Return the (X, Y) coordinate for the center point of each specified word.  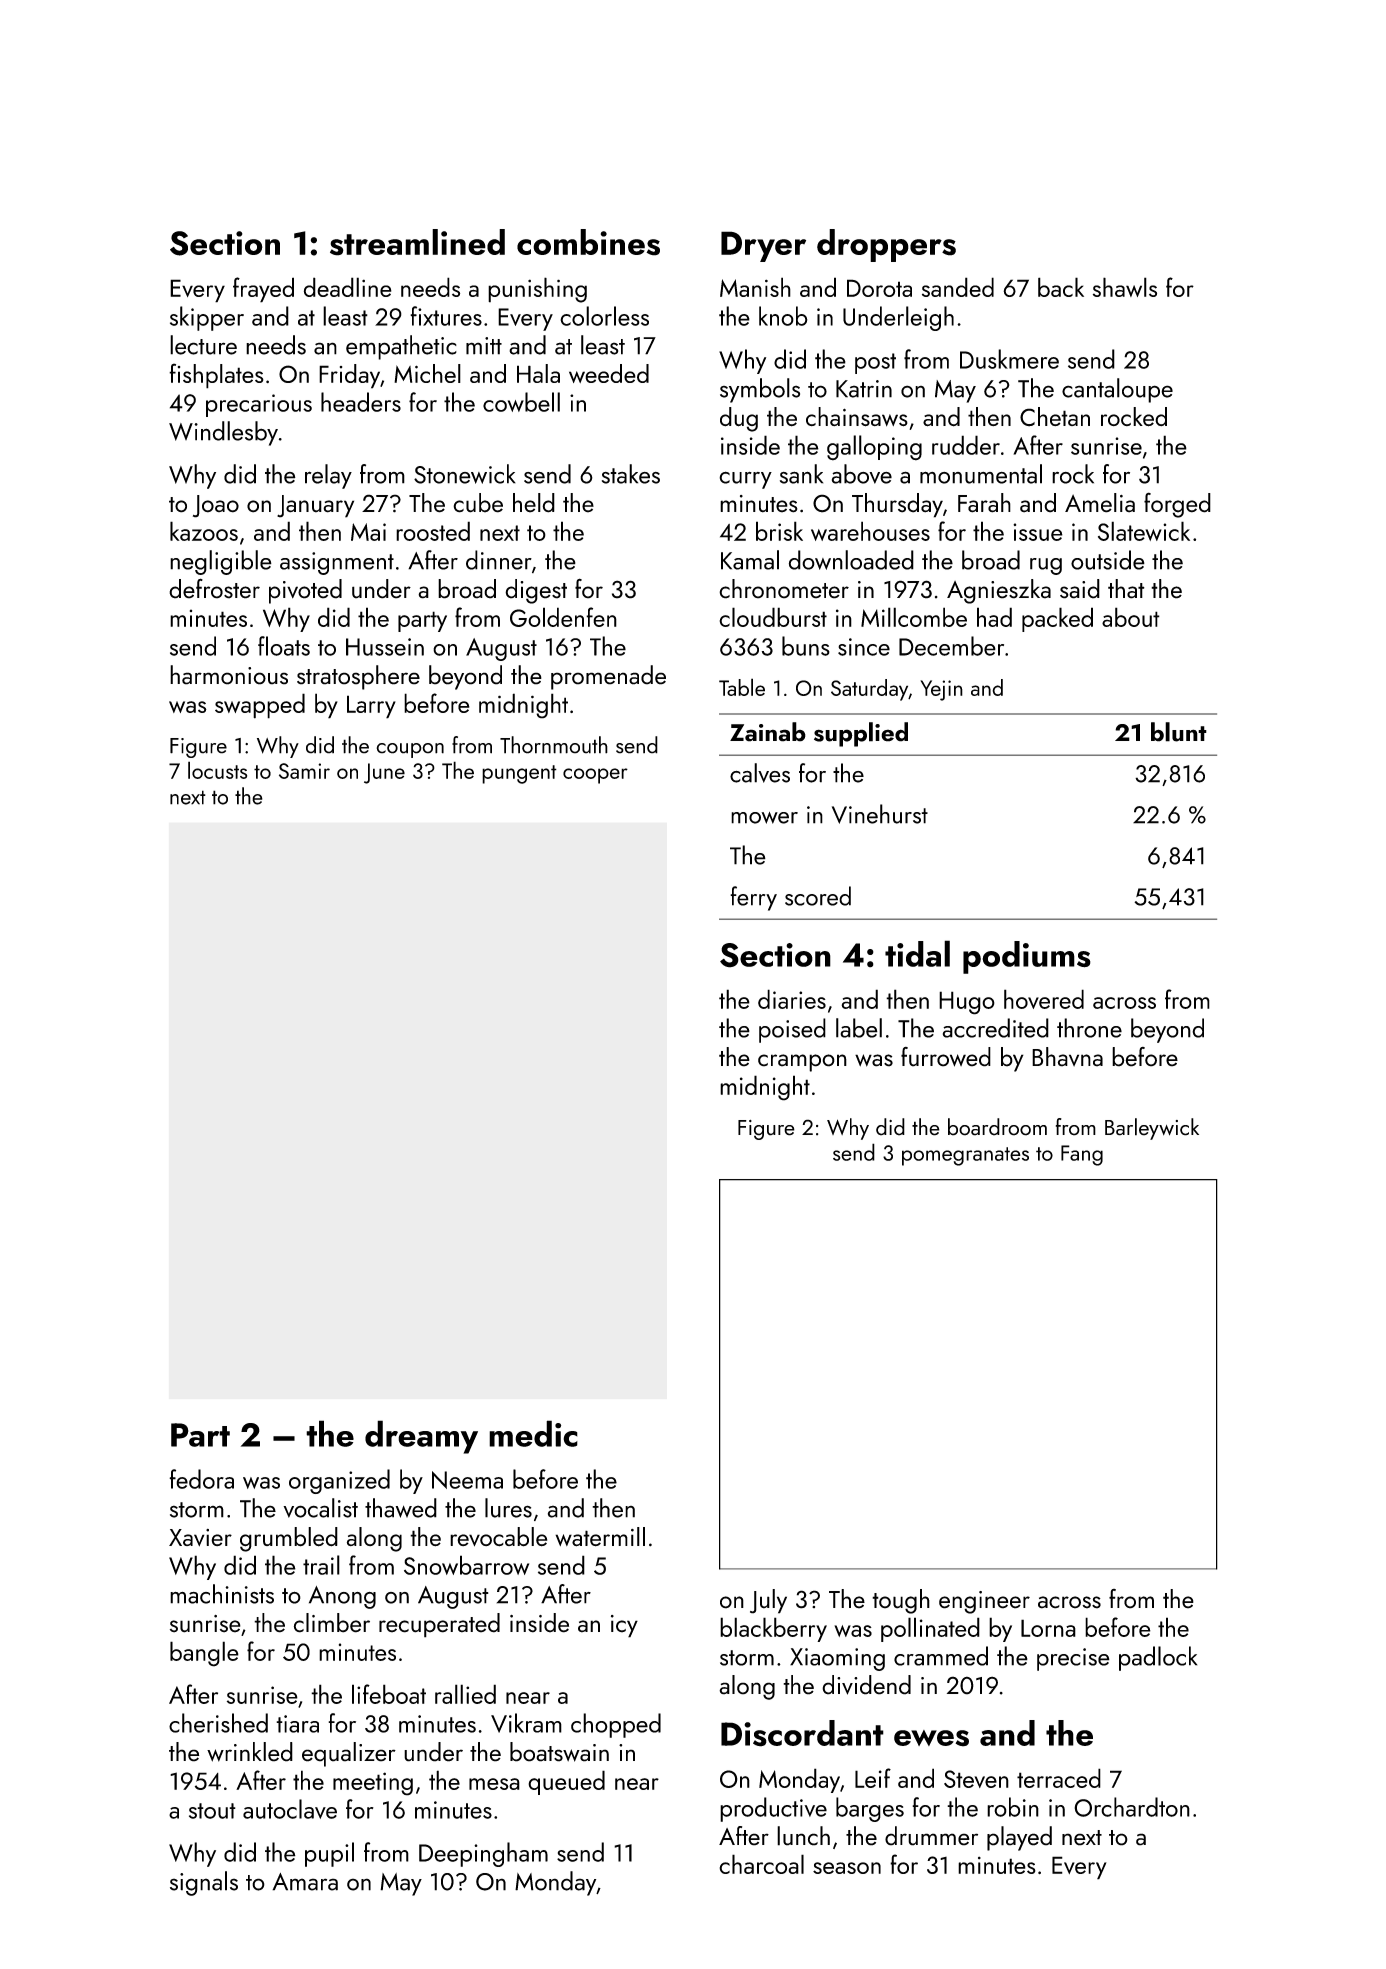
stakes (631, 474)
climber (332, 1623)
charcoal (761, 1864)
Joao (216, 506)
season (847, 1868)
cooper (595, 776)
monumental (981, 474)
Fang (1082, 1155)
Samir (304, 771)
